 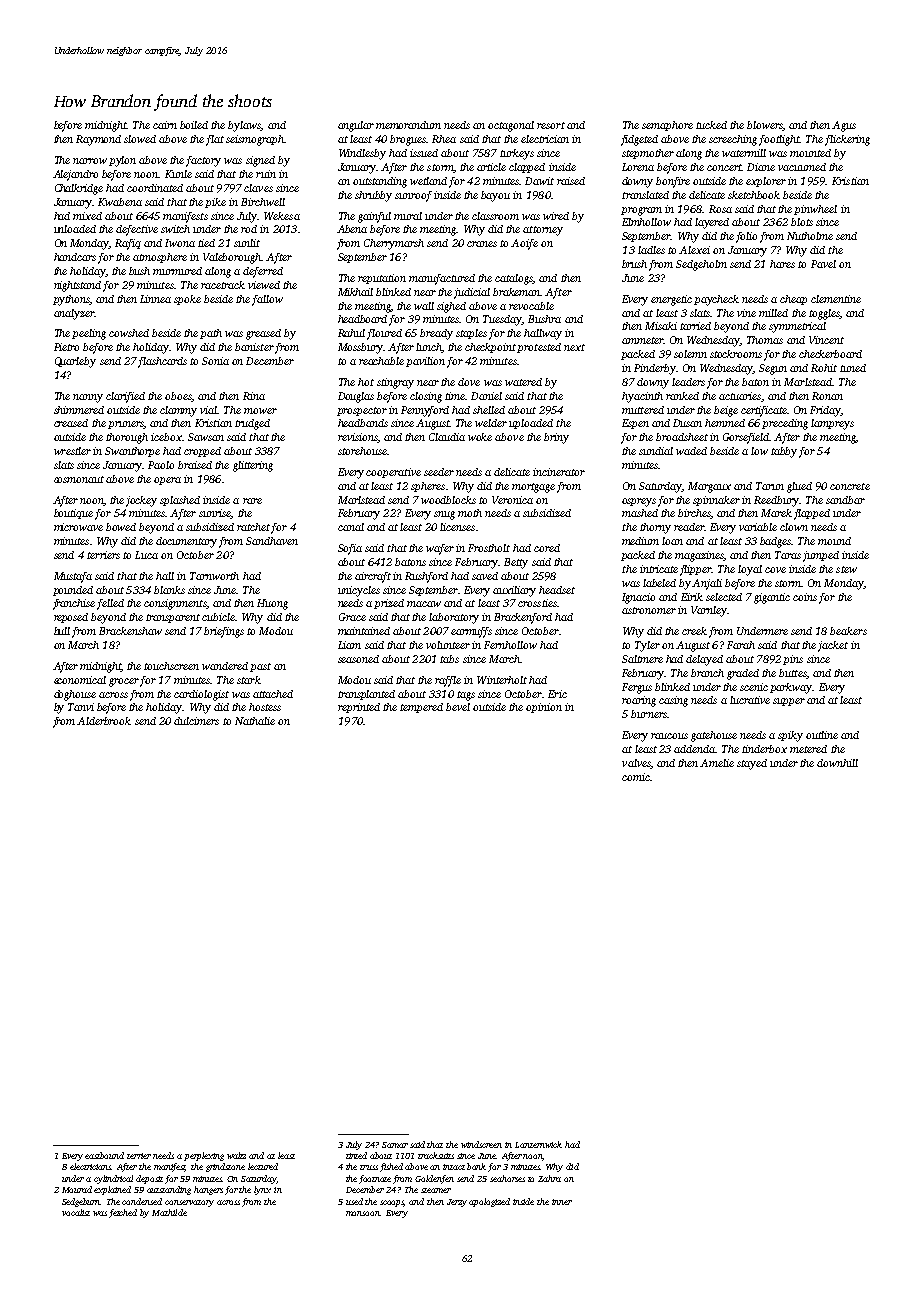 I want to click on comic, so click(x=636, y=777).
